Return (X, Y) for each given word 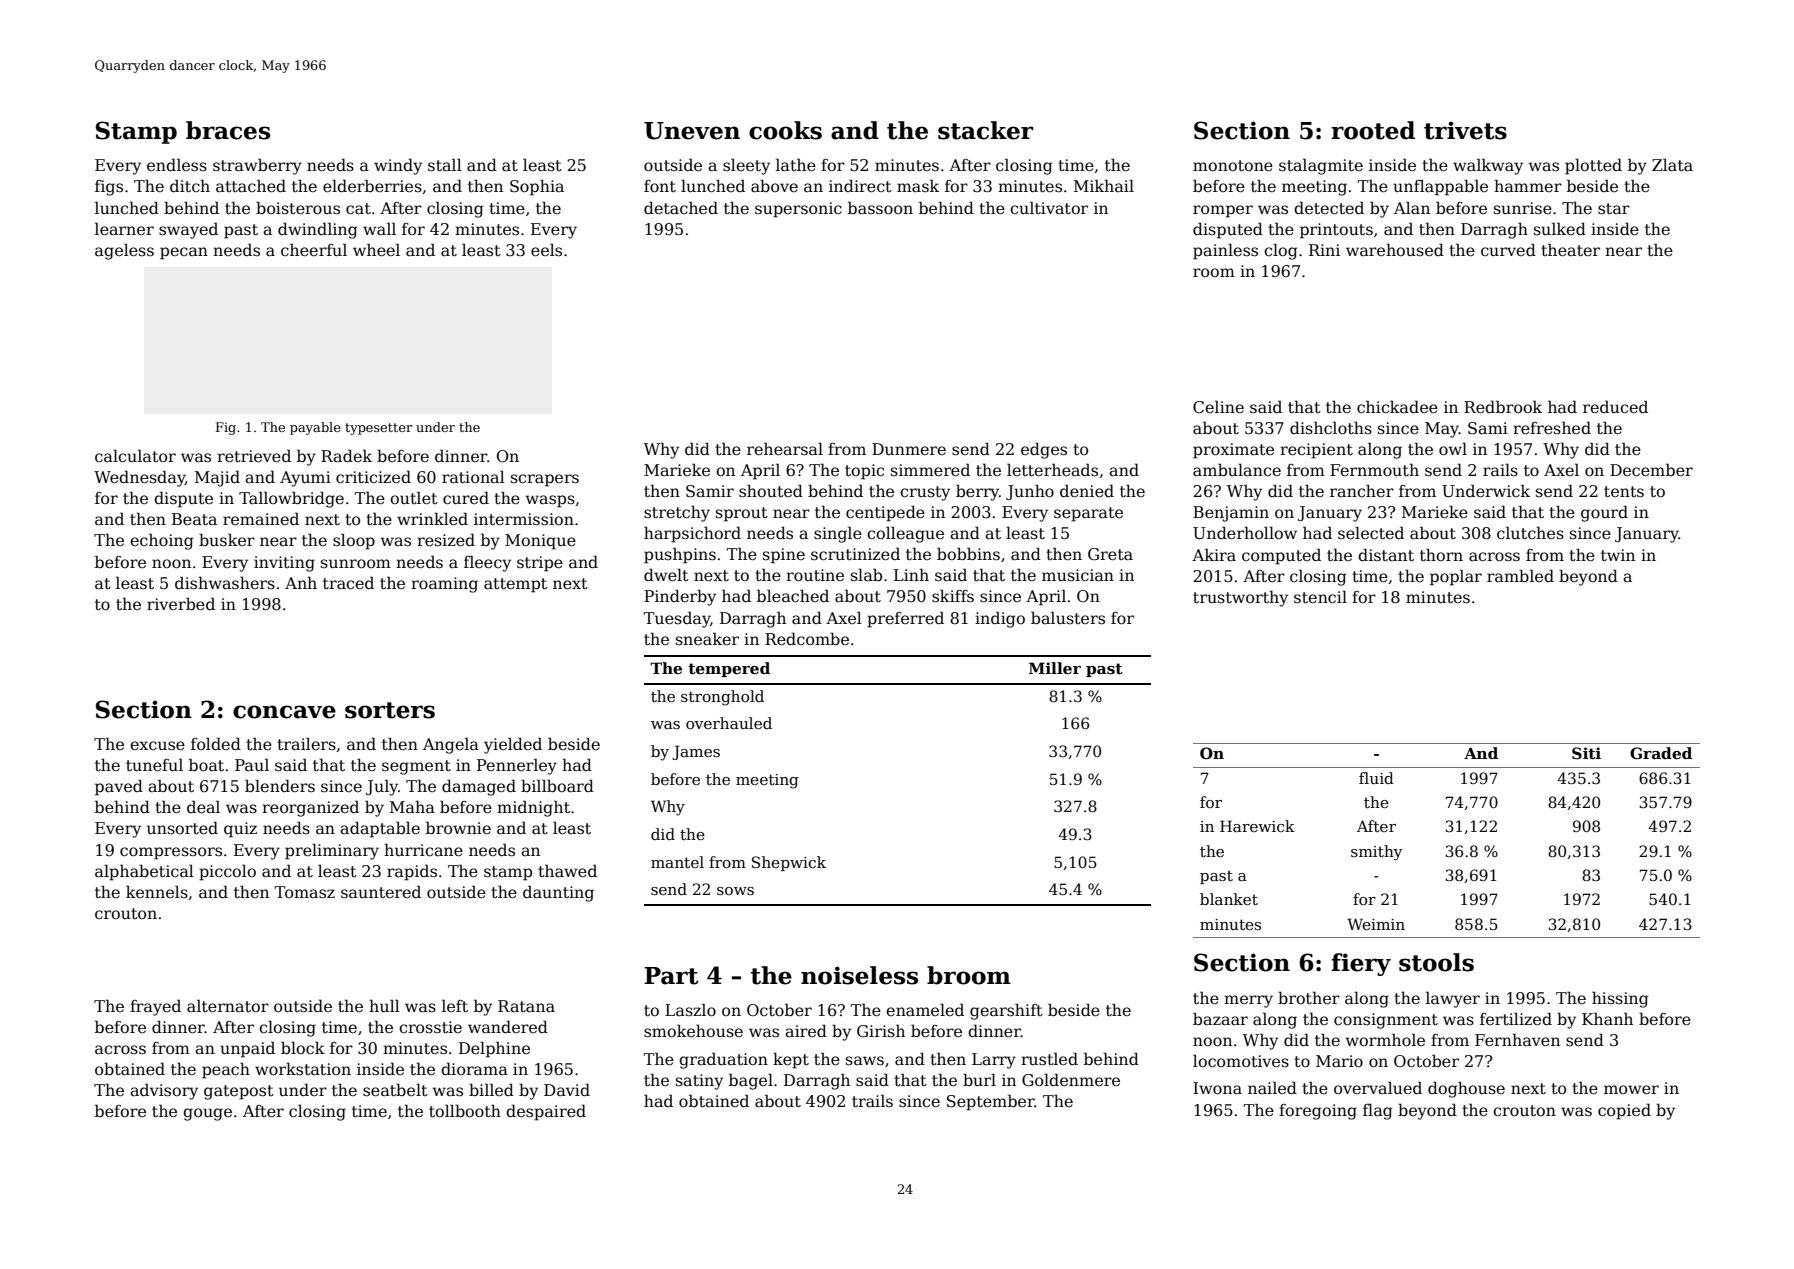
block (303, 1048)
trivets (1465, 130)
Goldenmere (1071, 1080)
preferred (905, 619)
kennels (157, 891)
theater (1570, 250)
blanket (1229, 899)
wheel (376, 250)
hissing (1620, 999)
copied (1624, 1111)
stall (445, 165)
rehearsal (785, 449)
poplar (1456, 577)
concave (284, 712)
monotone (1233, 166)
